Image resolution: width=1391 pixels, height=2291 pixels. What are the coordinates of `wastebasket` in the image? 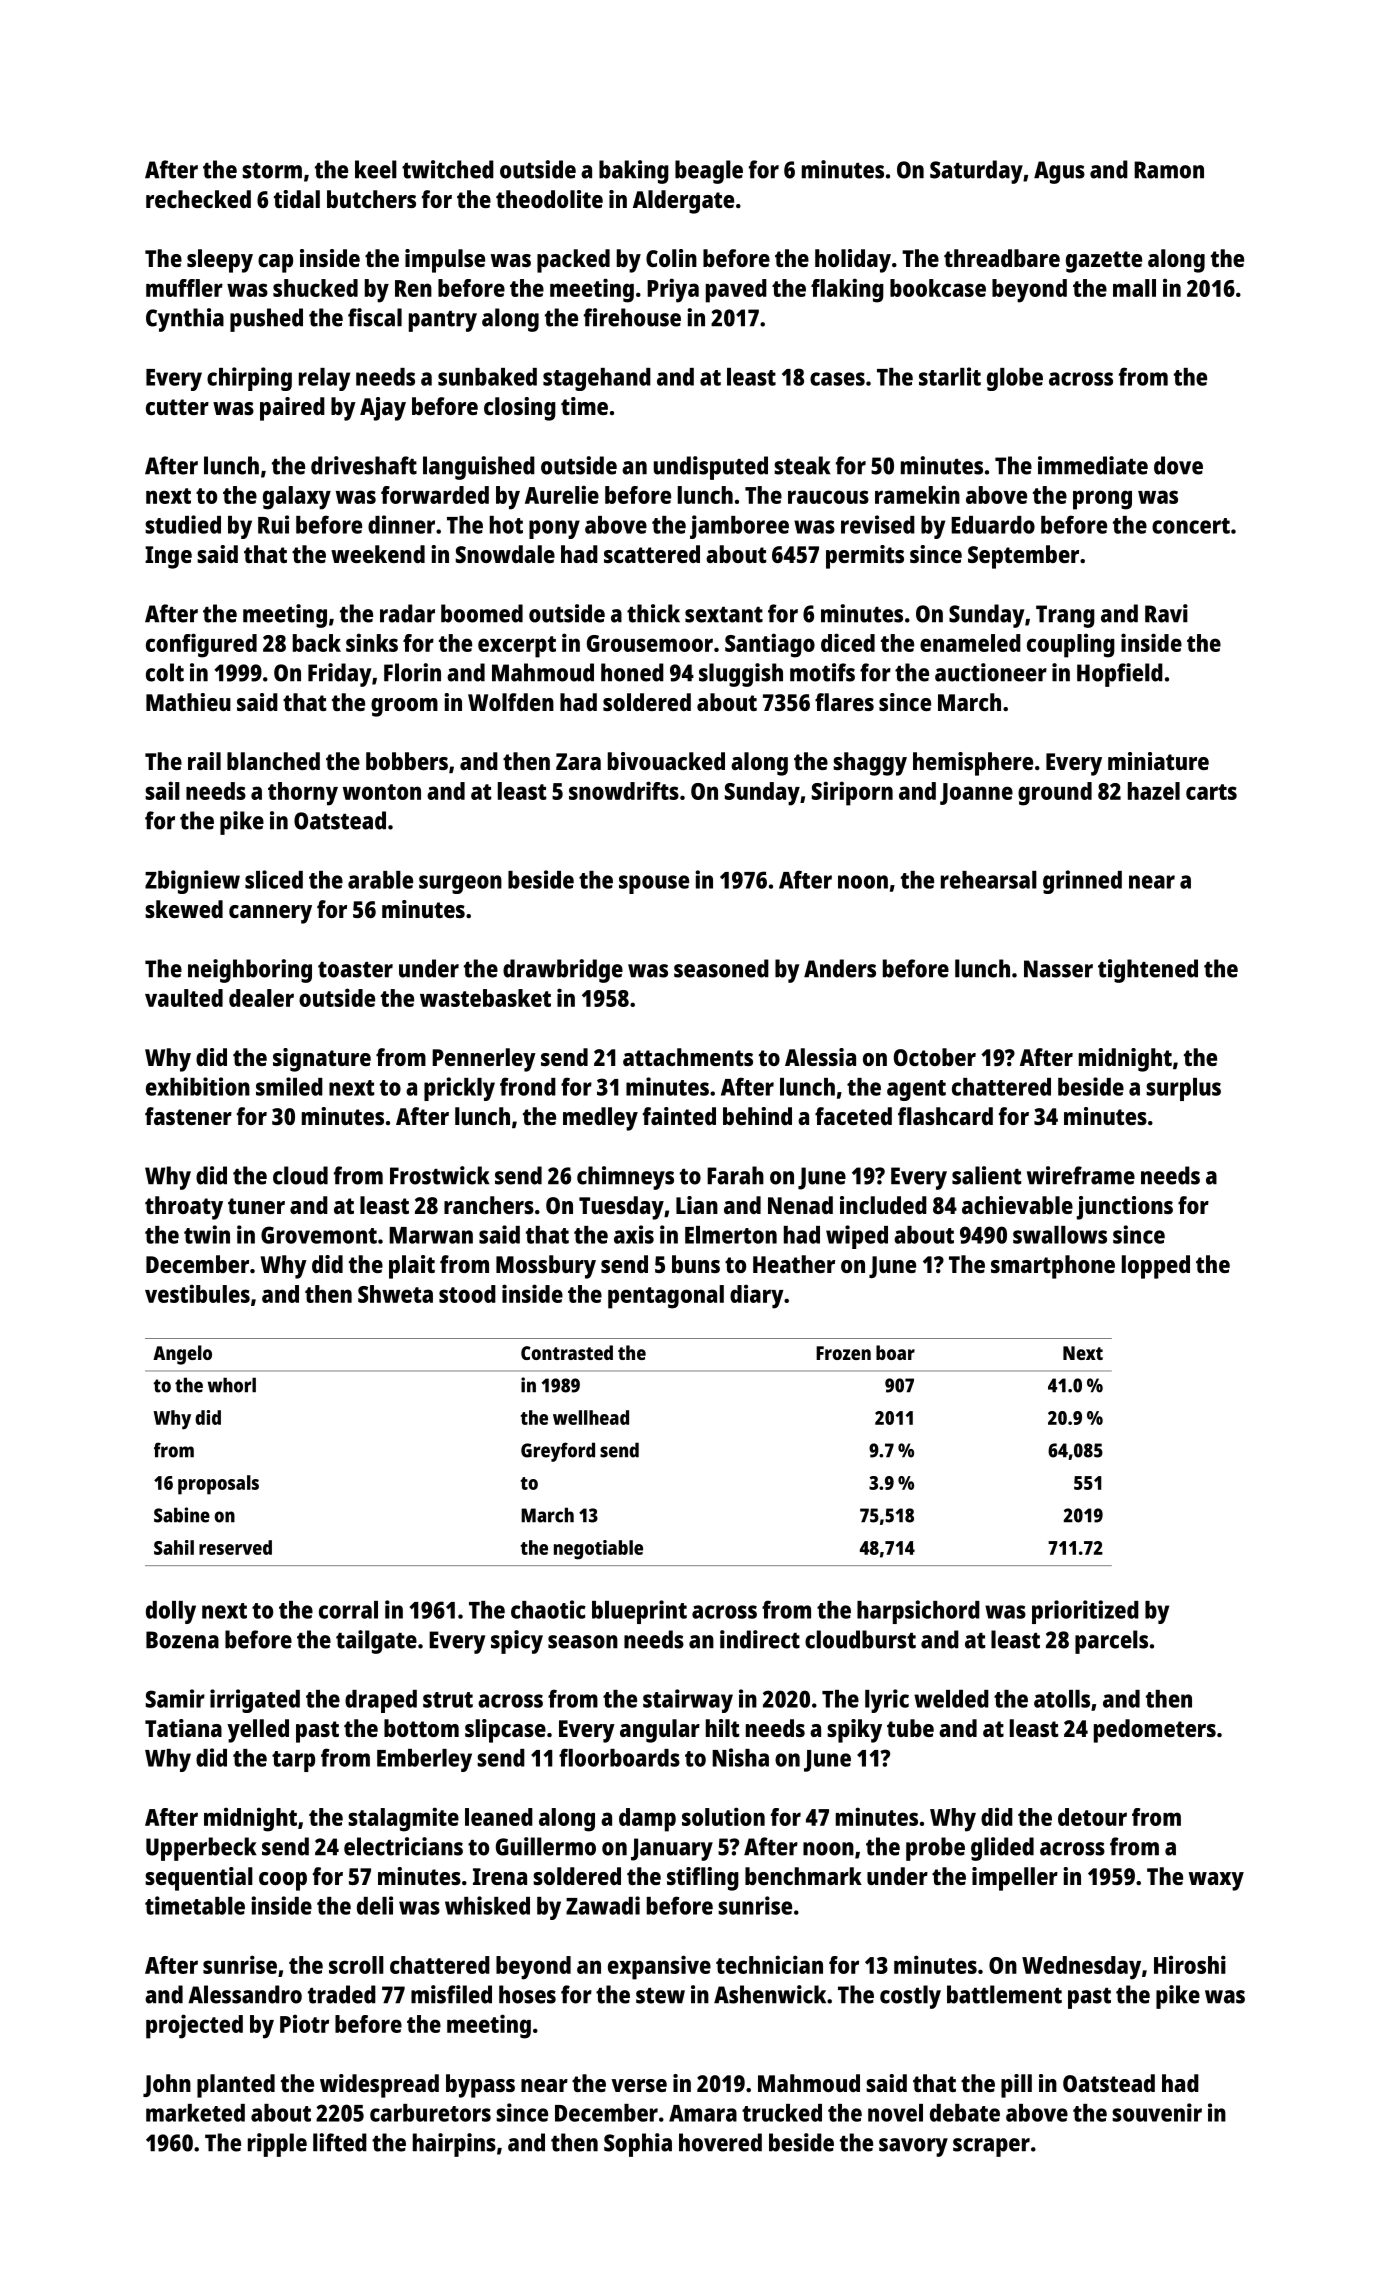 It's located at (485, 998).
